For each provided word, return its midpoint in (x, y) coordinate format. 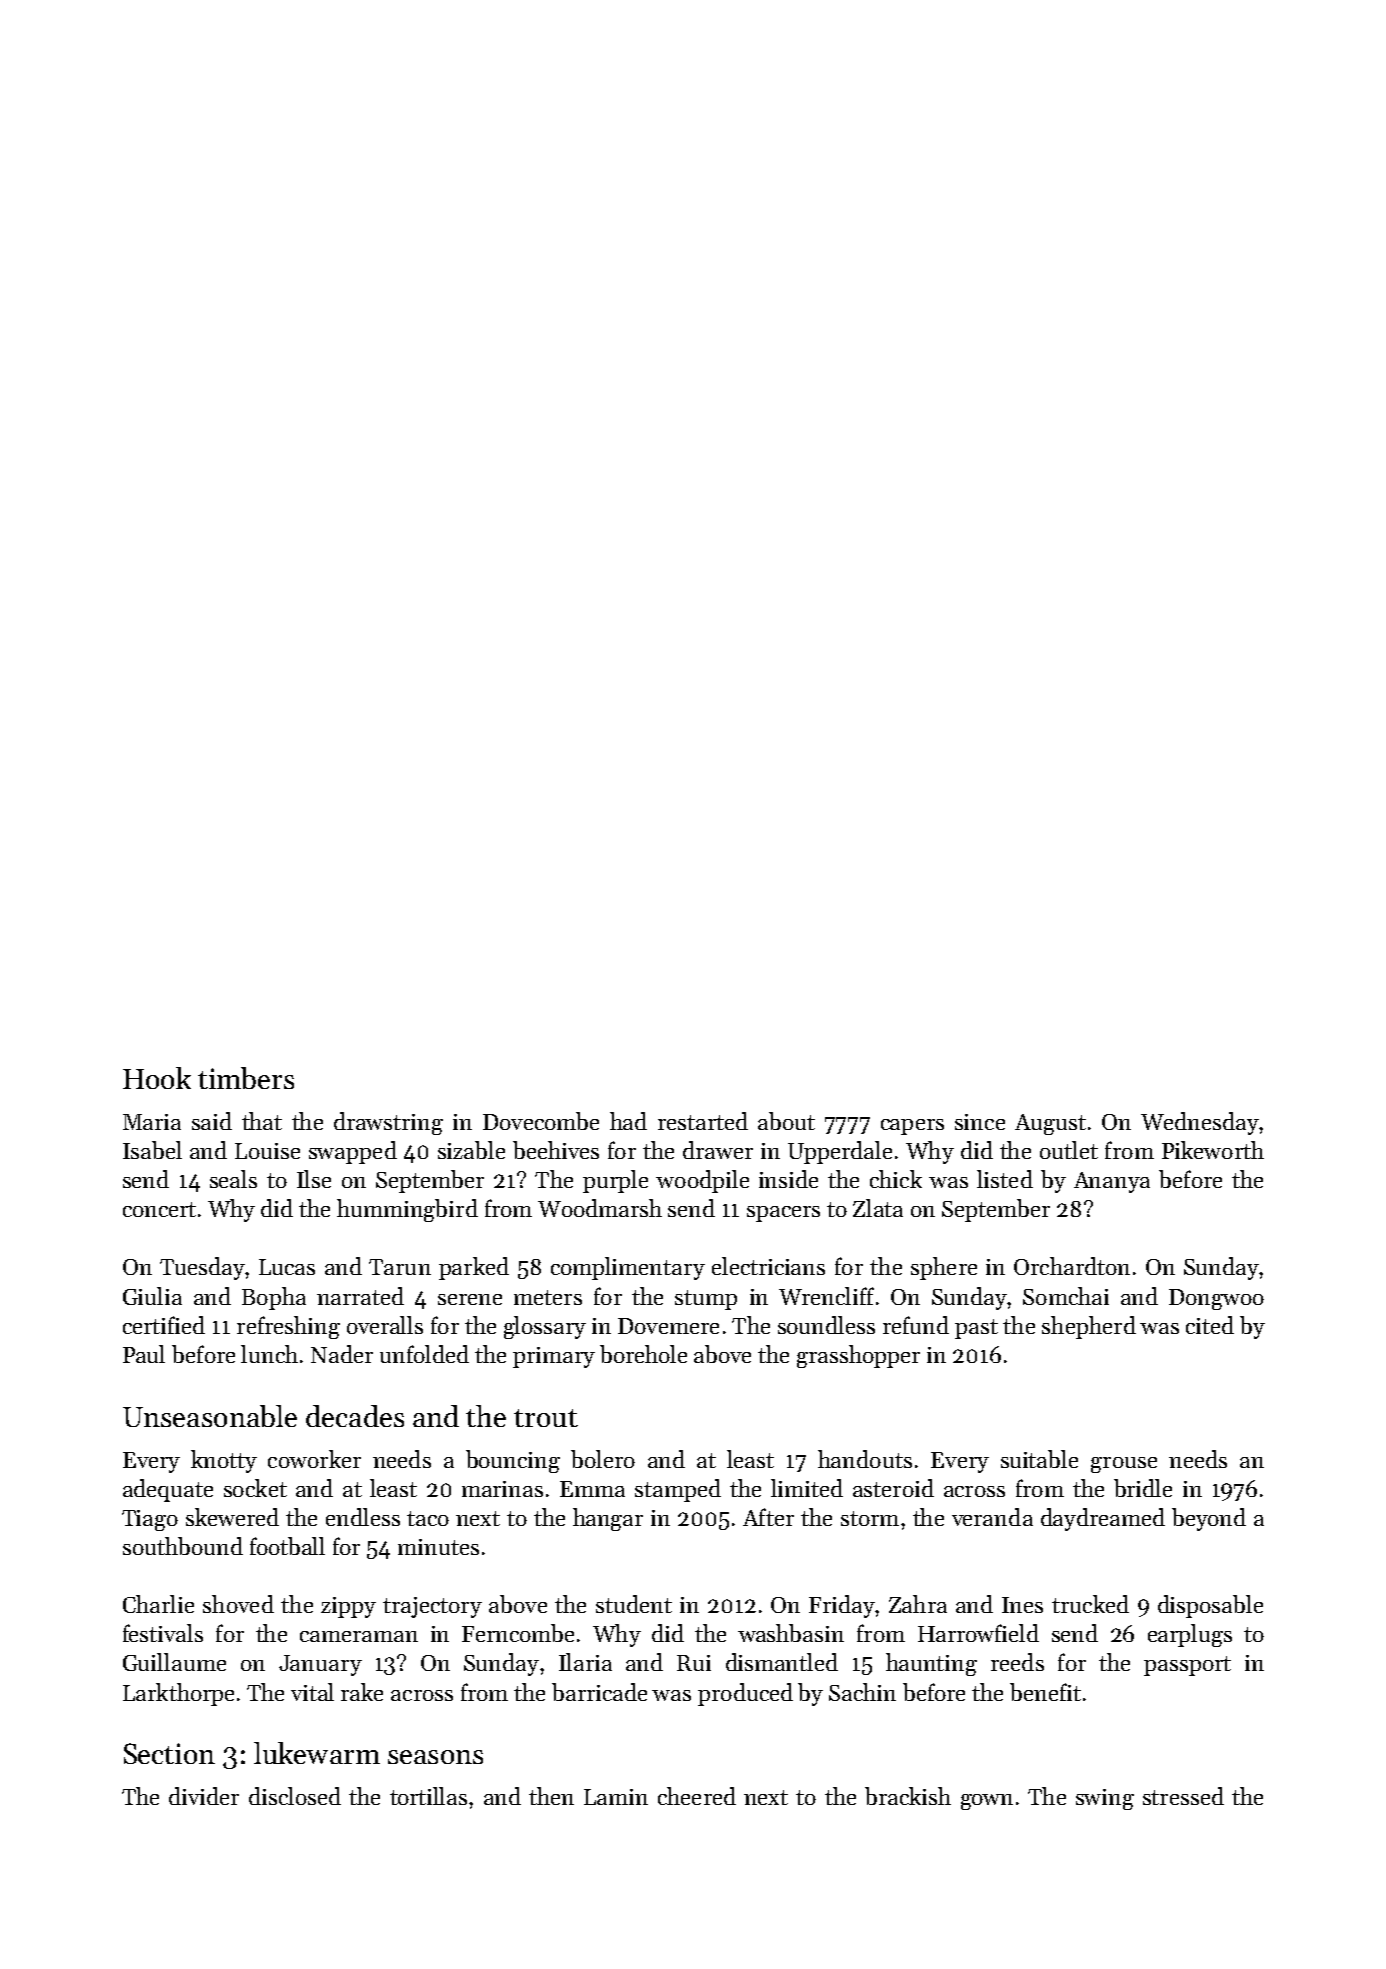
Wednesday (1200, 1123)
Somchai (1066, 1296)
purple (615, 1181)
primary (554, 1357)
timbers (246, 1078)
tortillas (428, 1796)
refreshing (288, 1327)
